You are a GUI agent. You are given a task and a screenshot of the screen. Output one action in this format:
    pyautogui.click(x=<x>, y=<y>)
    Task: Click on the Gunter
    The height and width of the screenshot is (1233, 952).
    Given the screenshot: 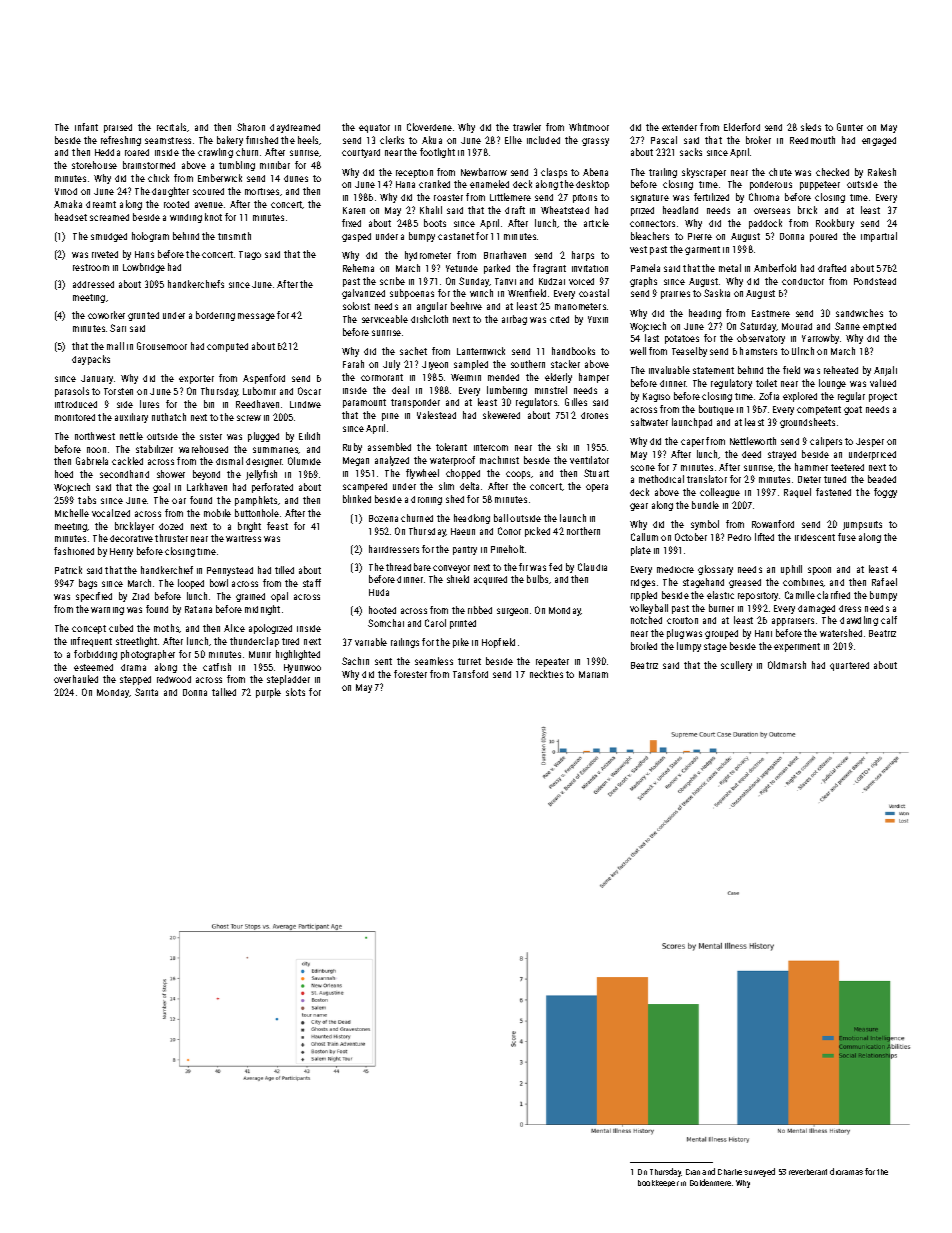 What is the action you would take?
    pyautogui.click(x=850, y=127)
